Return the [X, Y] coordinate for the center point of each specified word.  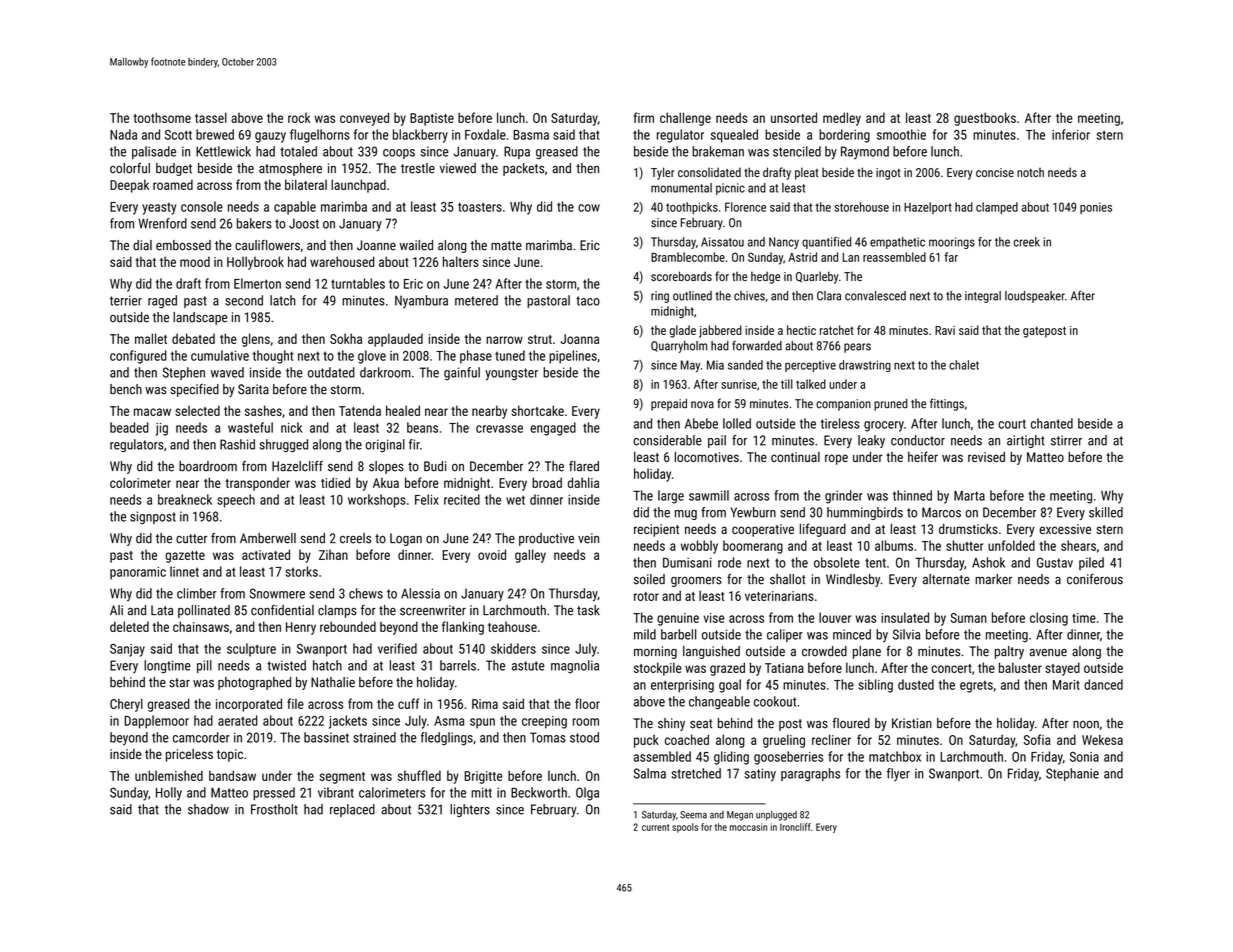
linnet [184, 571]
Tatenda [360, 410]
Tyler [662, 173]
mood [195, 261]
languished [711, 652]
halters [461, 261]
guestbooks [985, 119]
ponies [1096, 208]
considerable [667, 440]
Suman [968, 618]
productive [546, 539]
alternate [946, 579]
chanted [1052, 423]
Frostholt [274, 809]
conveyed [364, 119]
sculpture [251, 650]
